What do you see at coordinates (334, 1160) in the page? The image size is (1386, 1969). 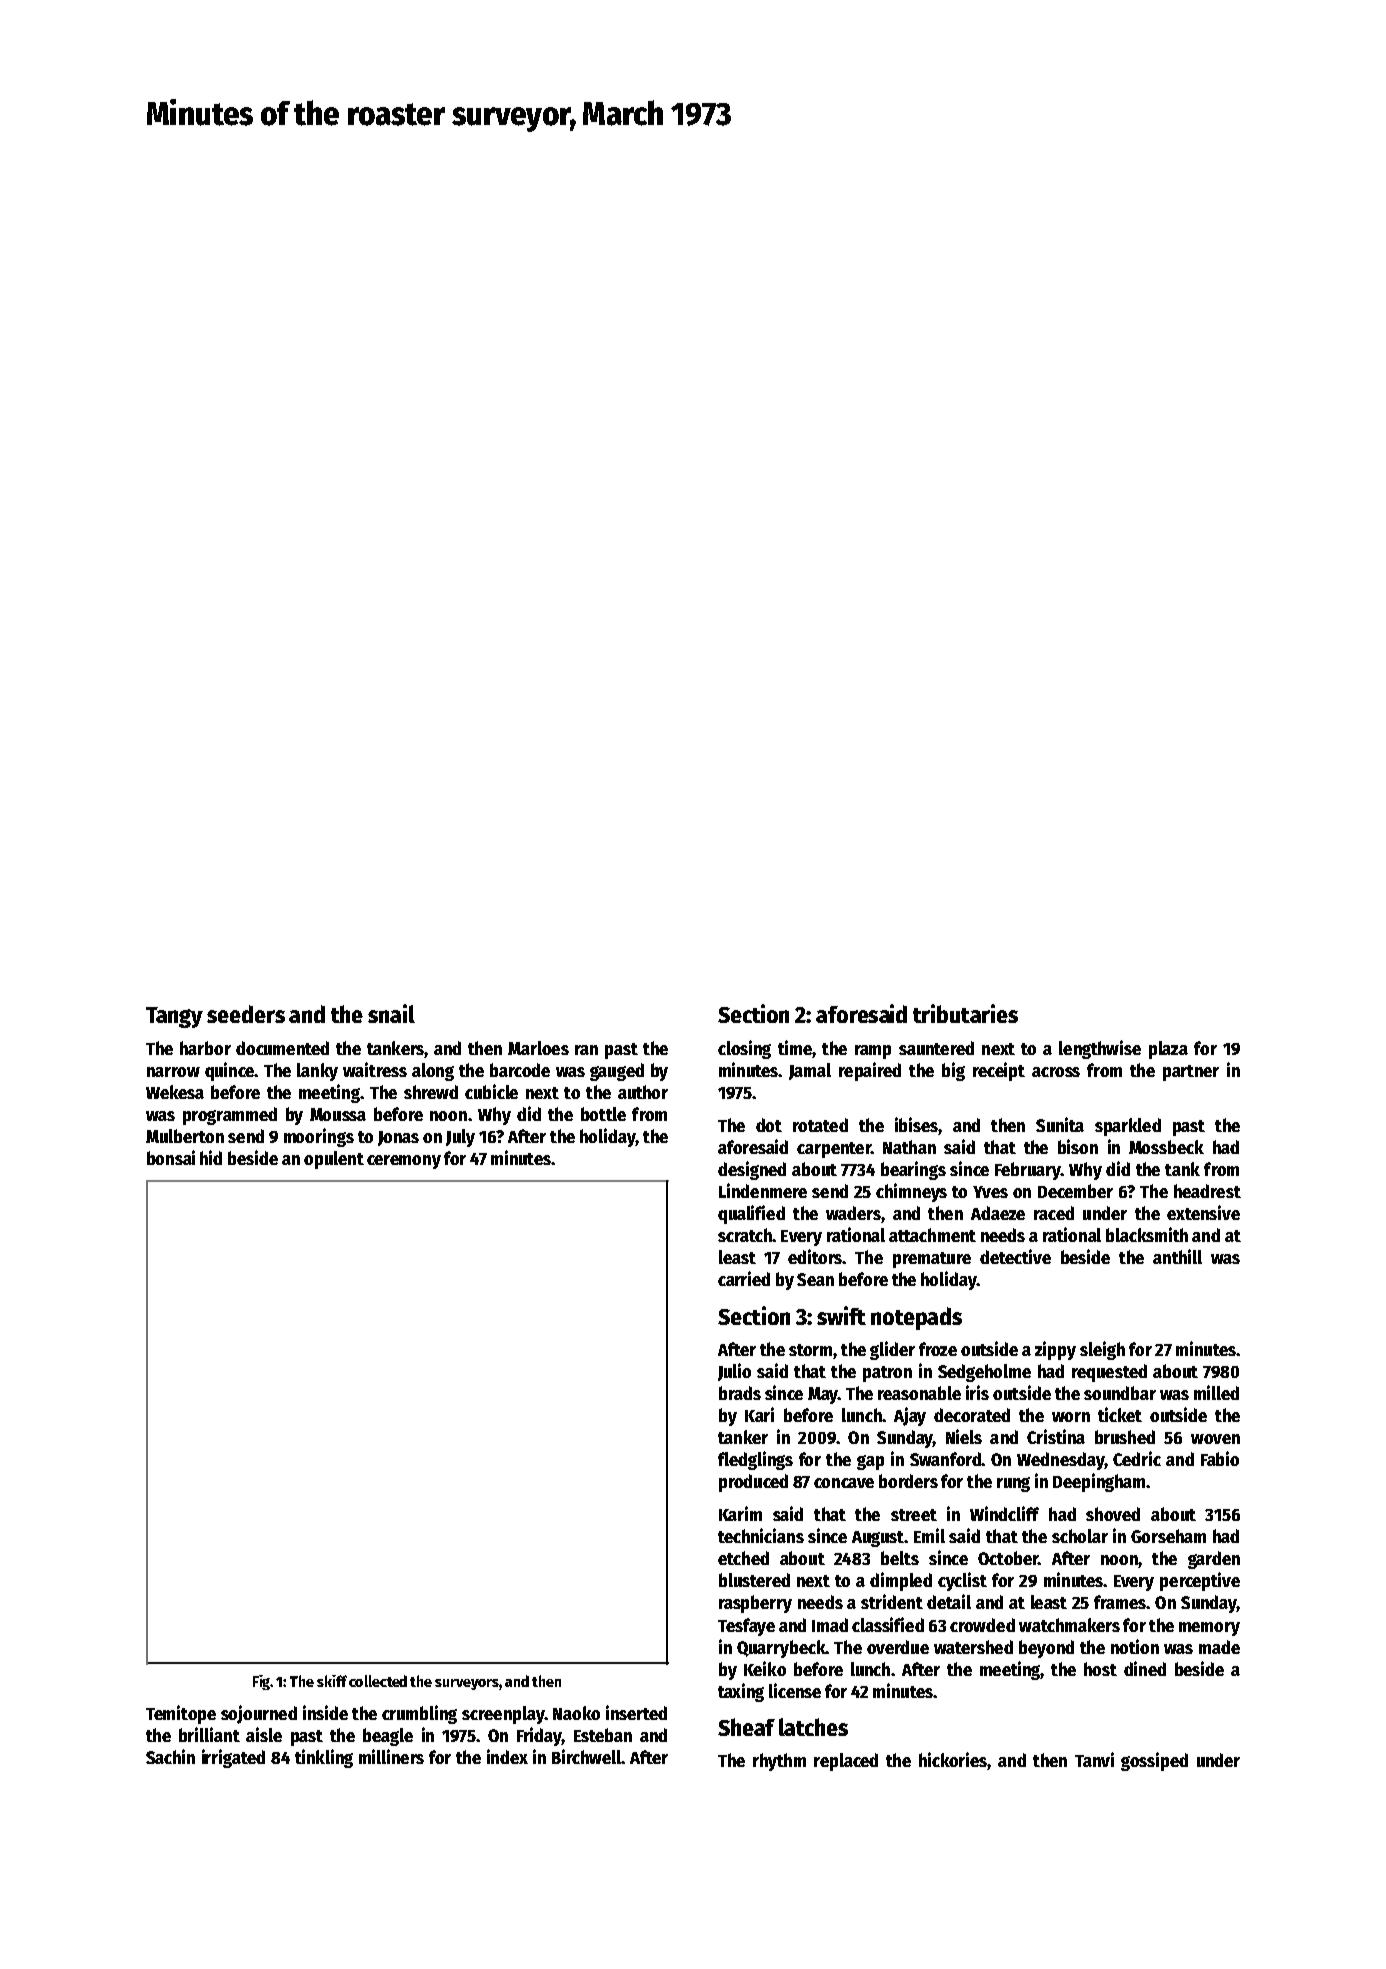 I see `opulent` at bounding box center [334, 1160].
